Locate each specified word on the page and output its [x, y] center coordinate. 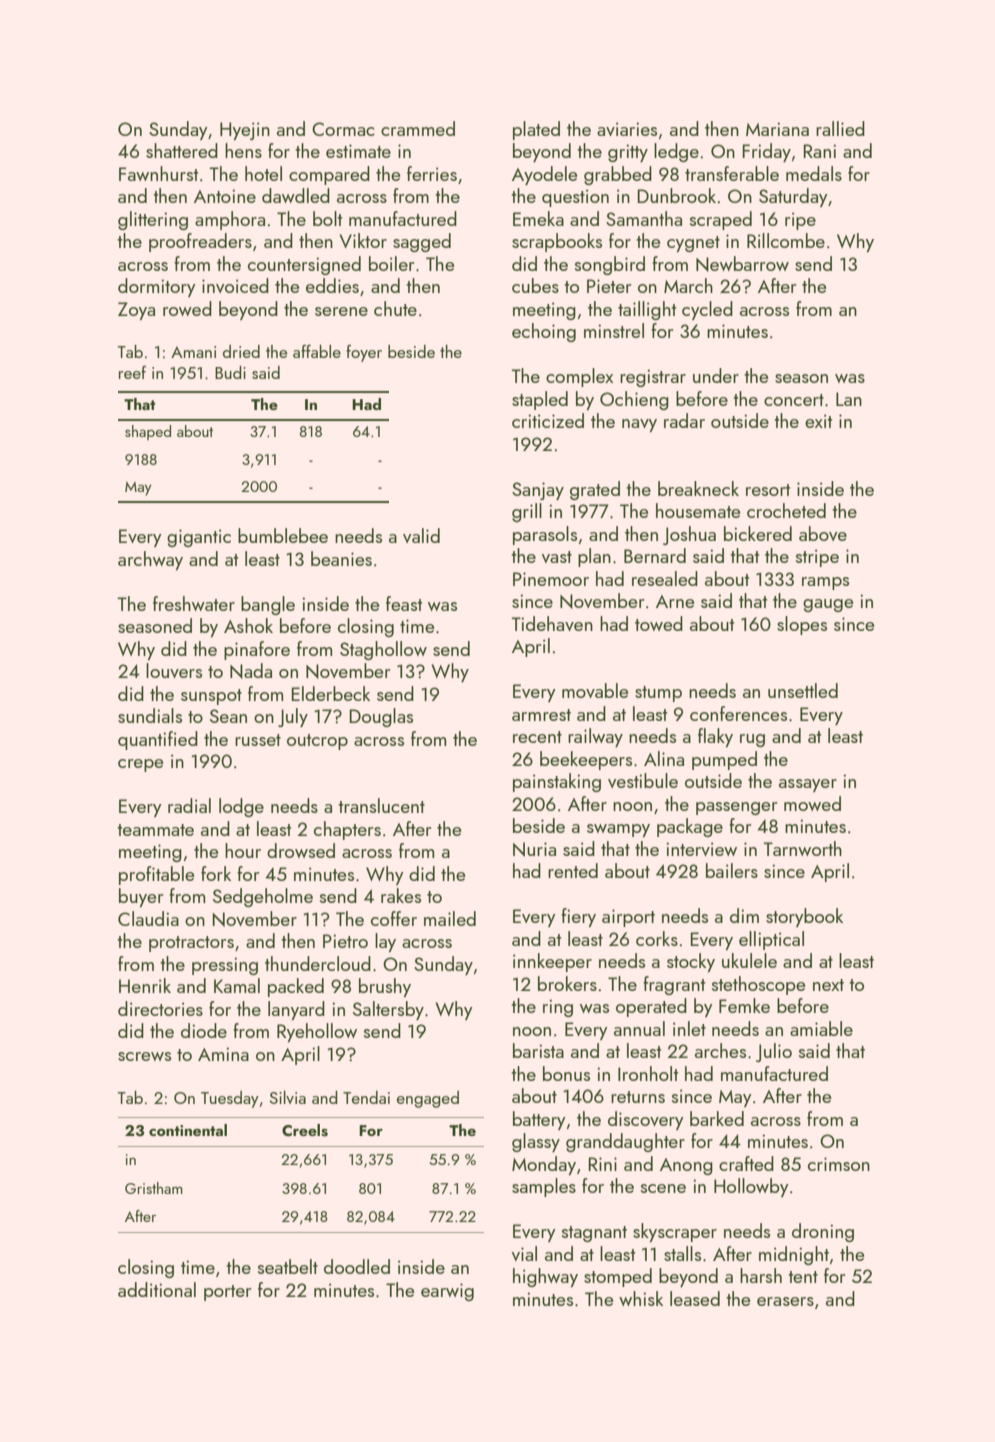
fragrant [674, 985]
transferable [732, 173]
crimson [839, 1164]
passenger [736, 808]
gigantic [199, 538]
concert [794, 400]
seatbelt [288, 1266]
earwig [447, 1292]
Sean [228, 716]
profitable [156, 875]
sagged [422, 242]
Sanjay [538, 491]
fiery [578, 917]
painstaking [557, 782]
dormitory [157, 287]
